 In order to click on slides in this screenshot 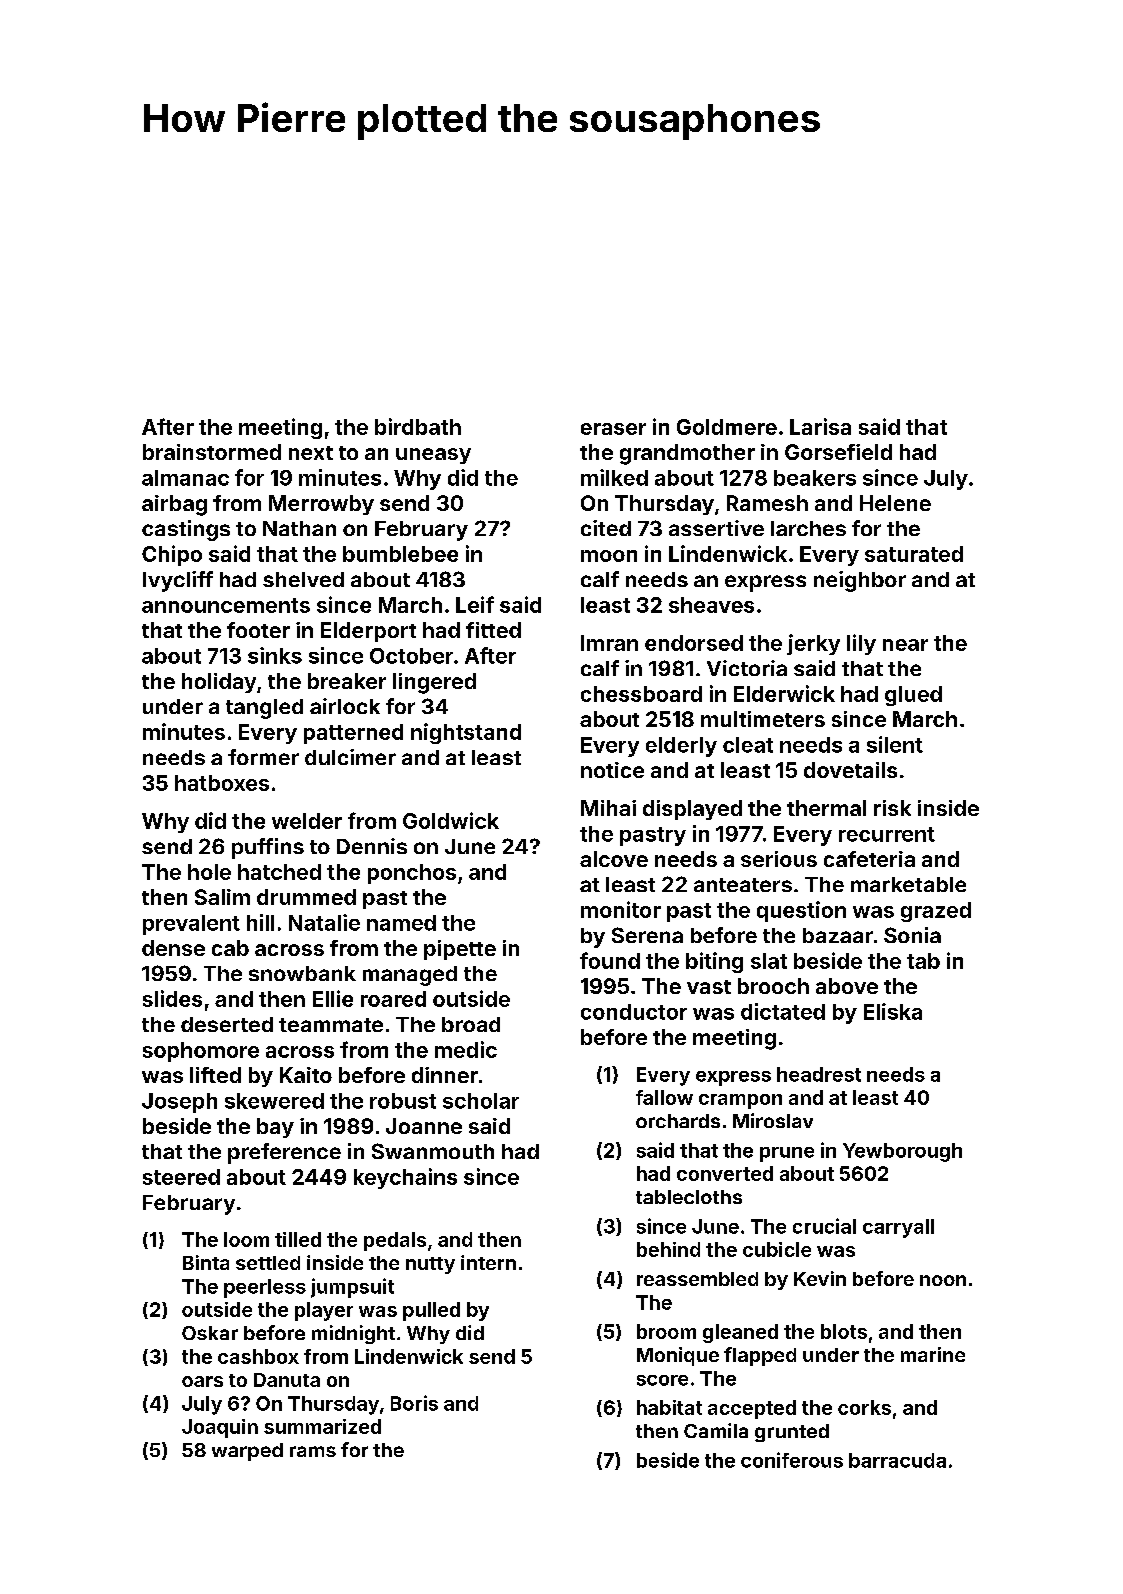, I will do `click(172, 998)`.
